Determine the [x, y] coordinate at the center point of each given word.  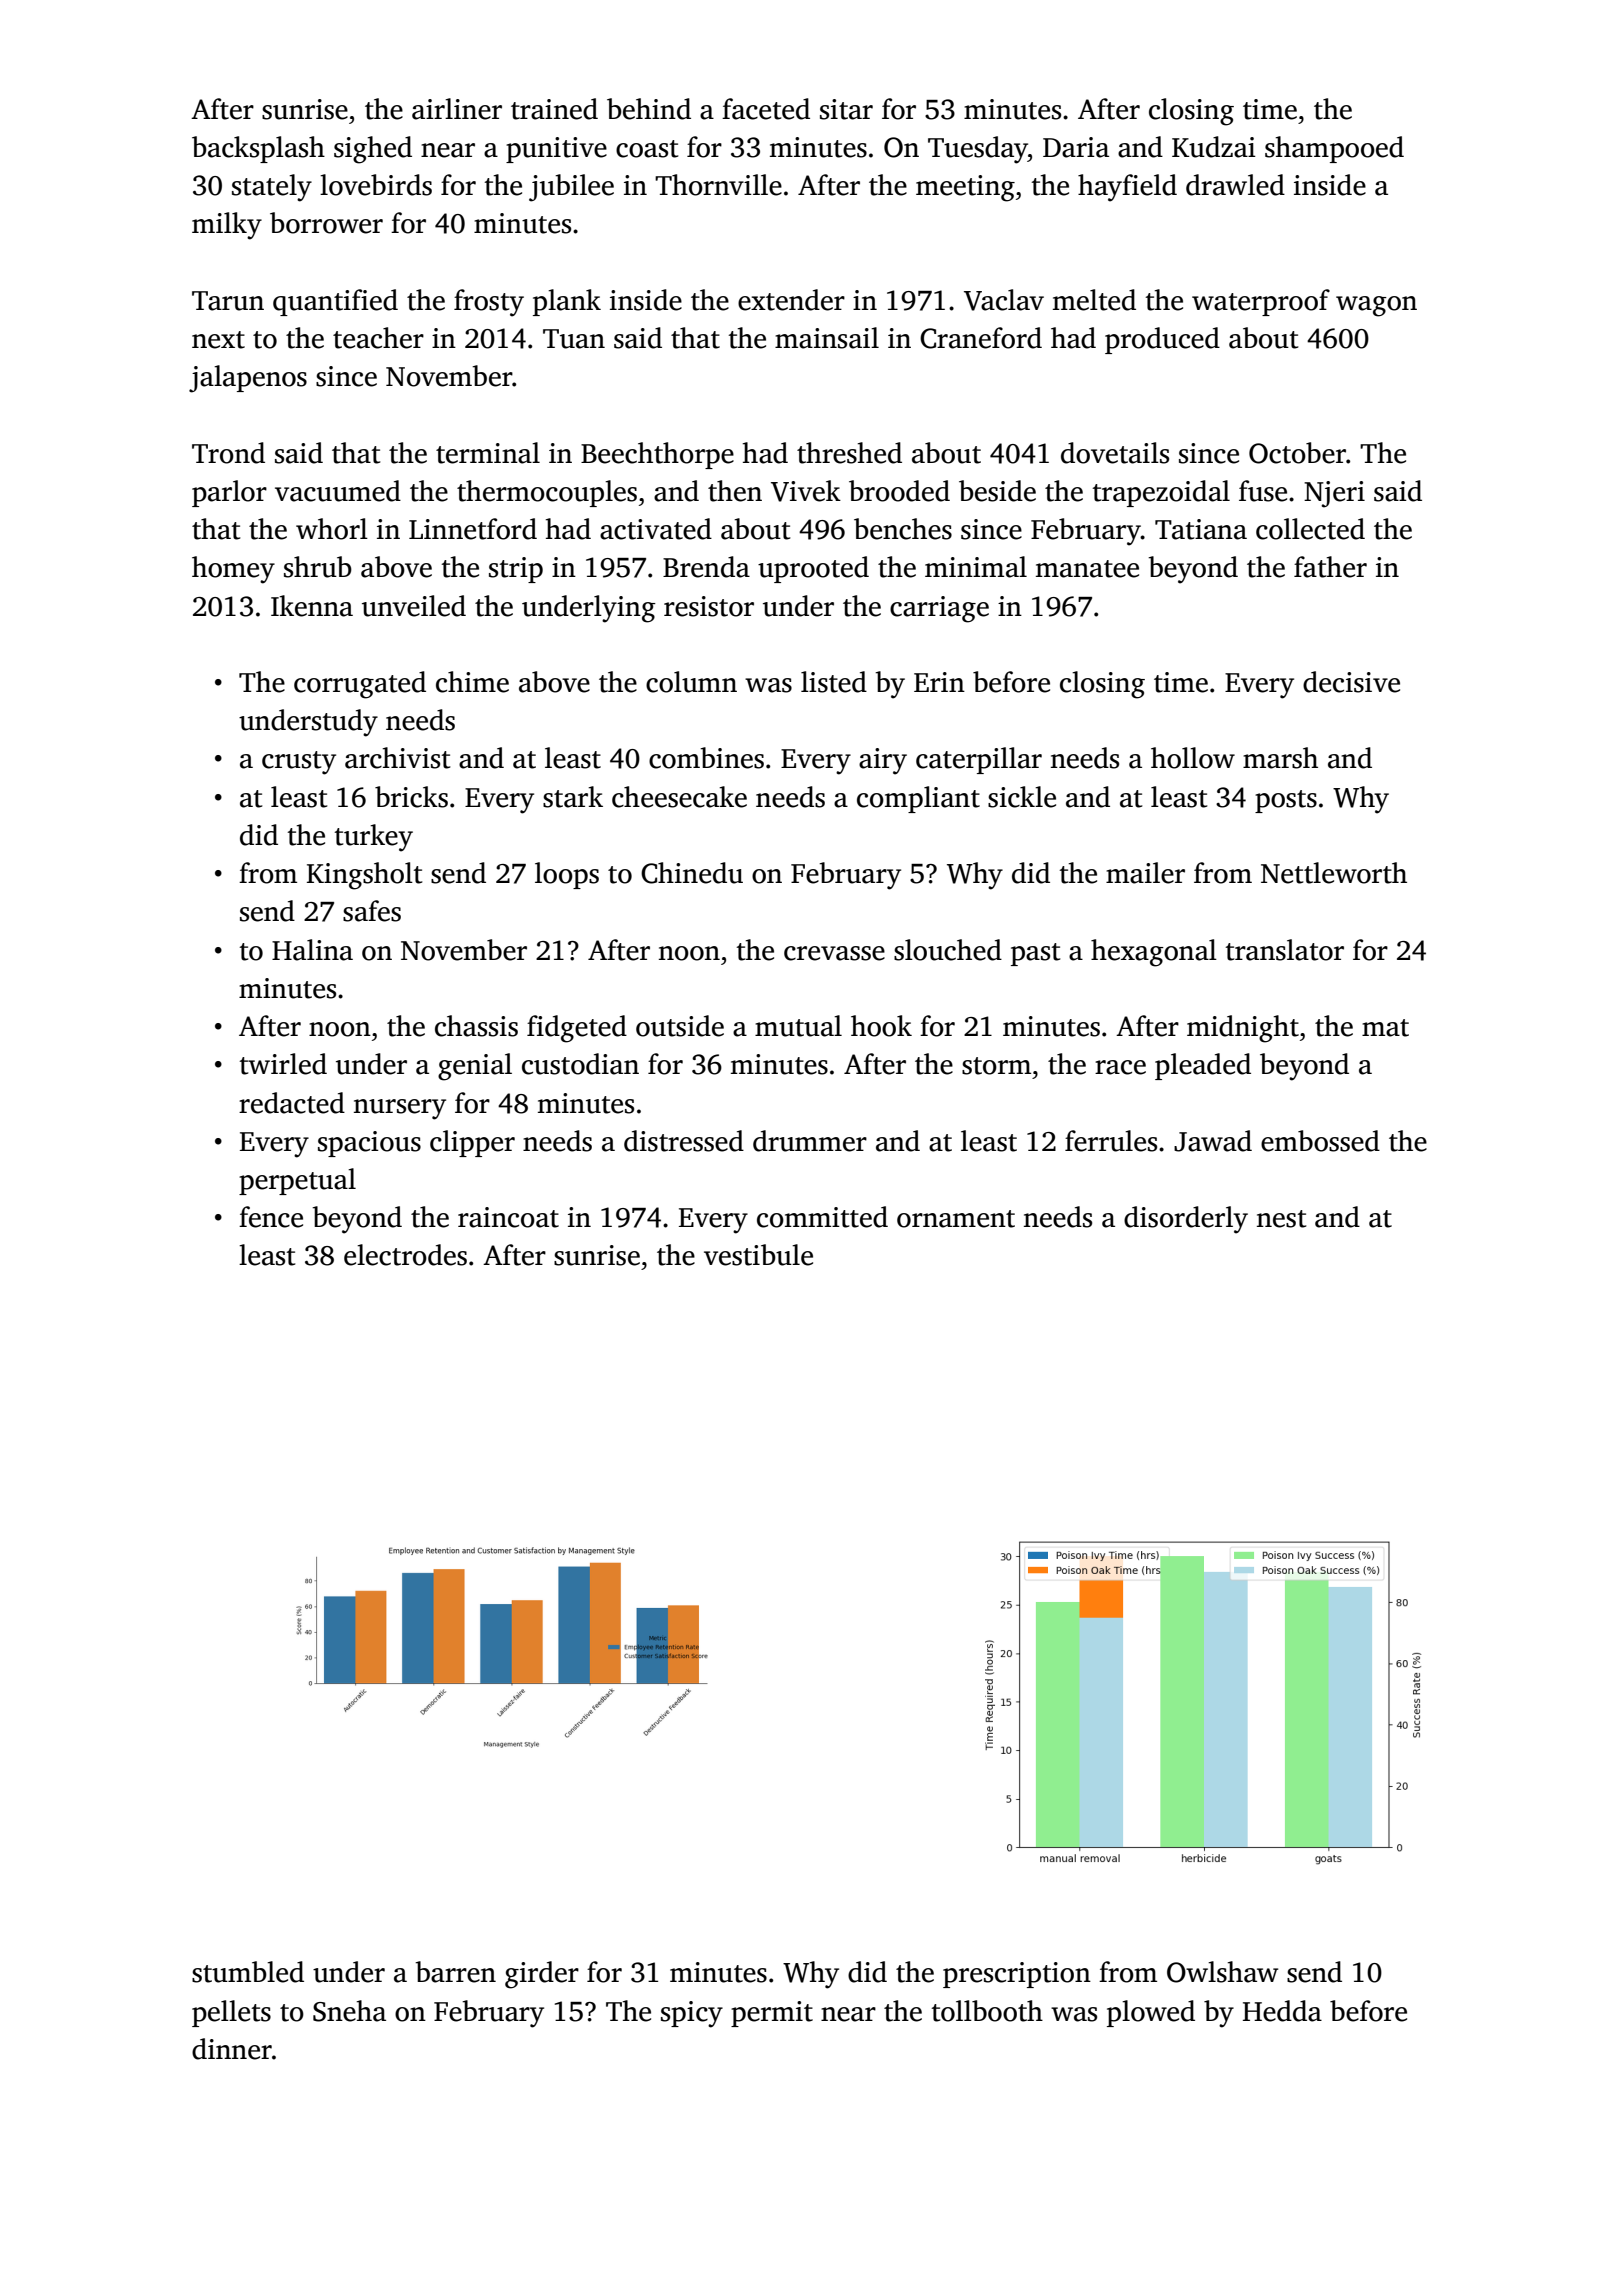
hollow [1193, 758]
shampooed [1334, 149]
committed [822, 1217]
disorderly [1186, 1220]
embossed [1320, 1141]
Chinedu [692, 873]
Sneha [349, 2011]
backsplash [258, 149]
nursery [400, 1109]
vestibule [758, 1255]
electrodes [405, 1255]
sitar [846, 109]
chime [472, 682]
